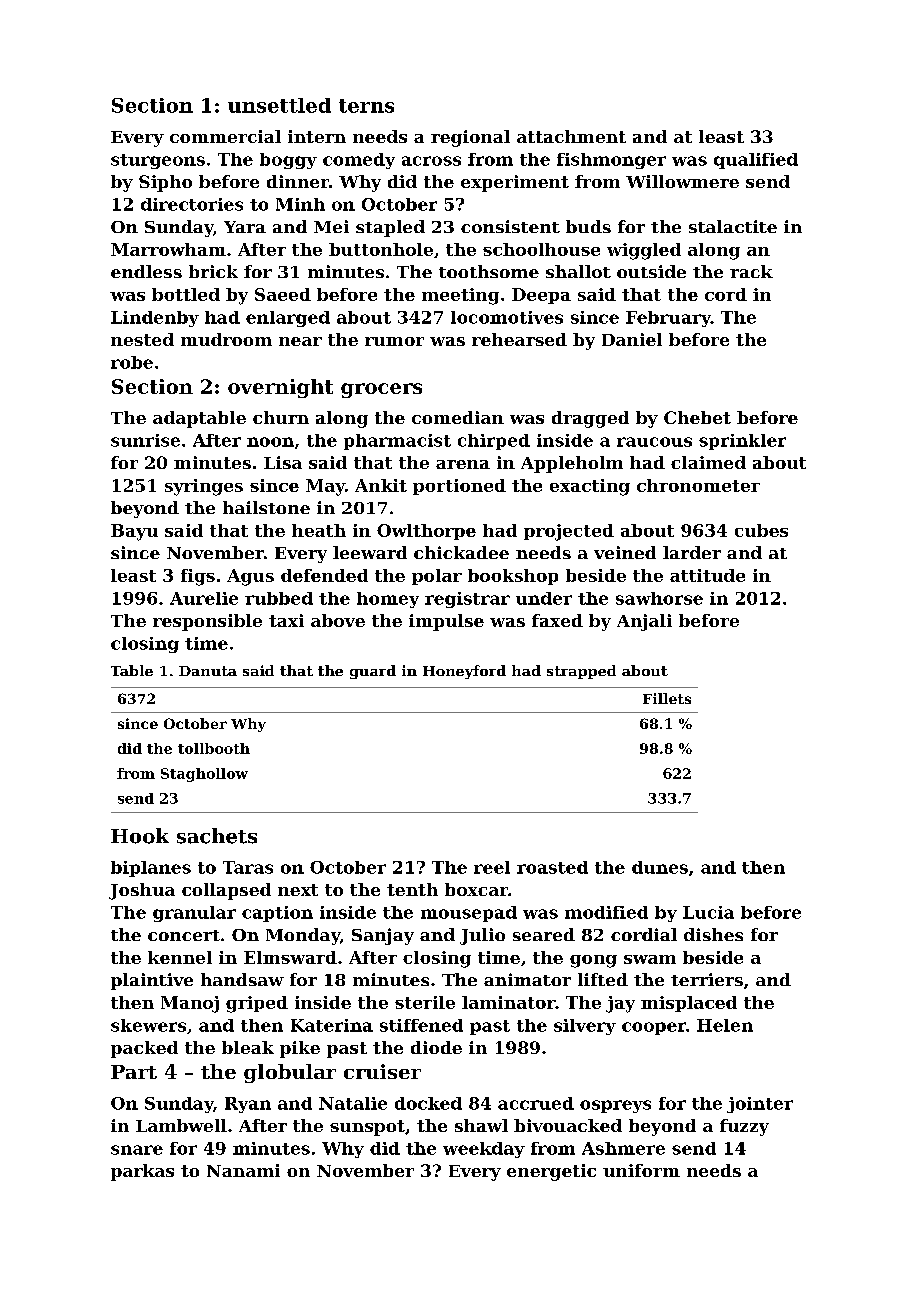 This image has width=924, height=1308. What do you see at coordinates (571, 136) in the image?
I see `attachment` at bounding box center [571, 136].
